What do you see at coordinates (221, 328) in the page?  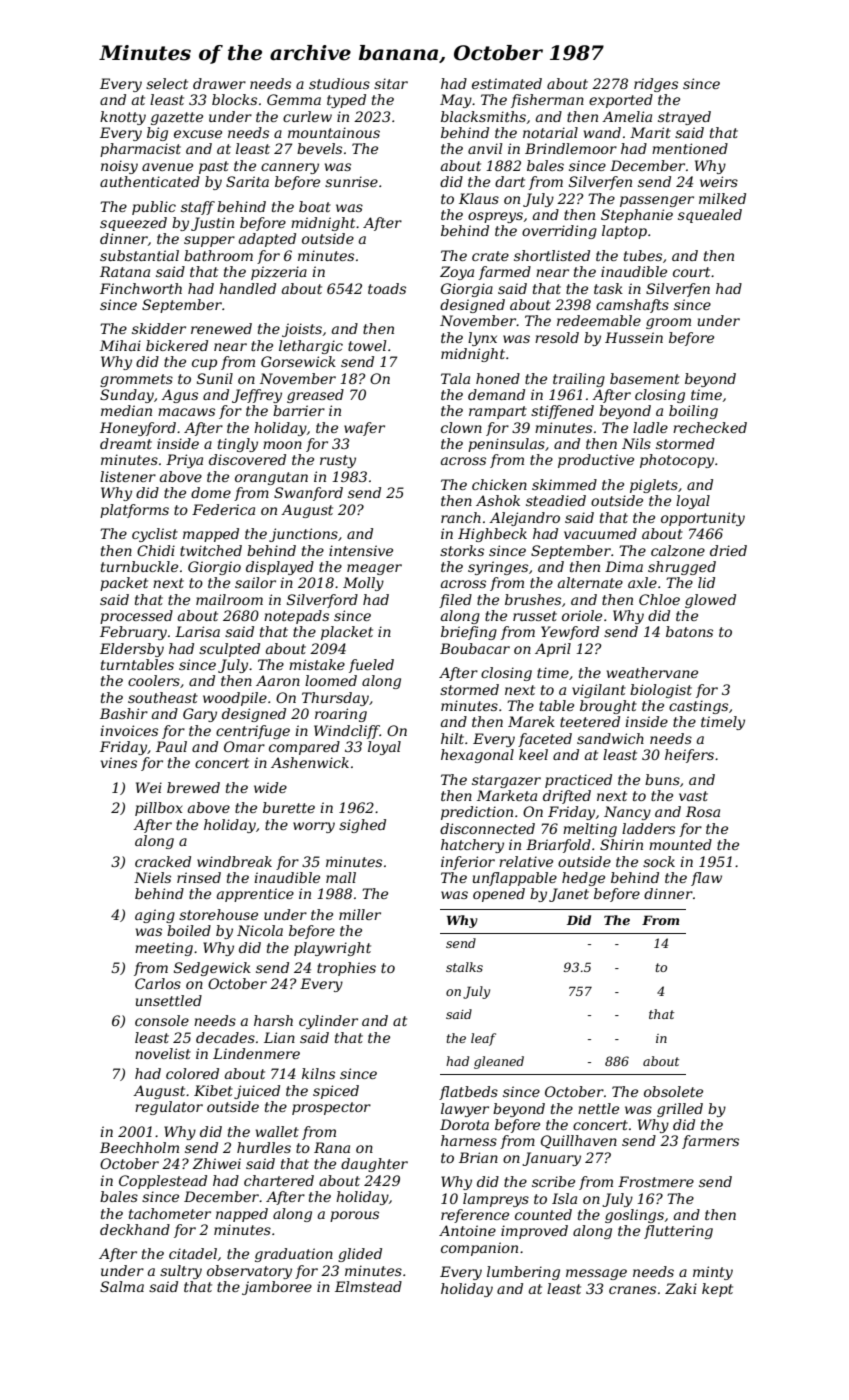 I see `renewed` at bounding box center [221, 328].
